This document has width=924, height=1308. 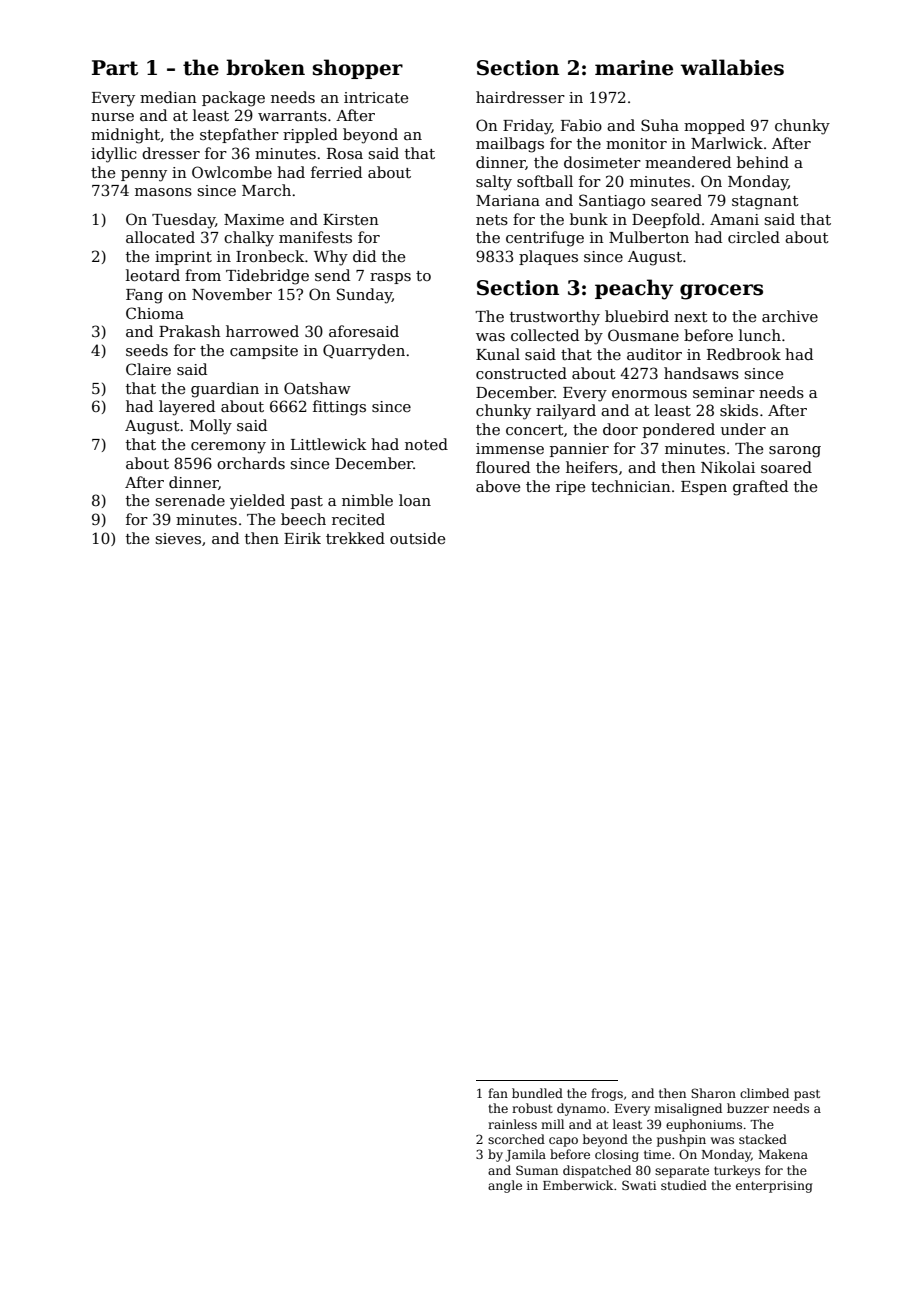 I want to click on angle, so click(x=505, y=1186).
